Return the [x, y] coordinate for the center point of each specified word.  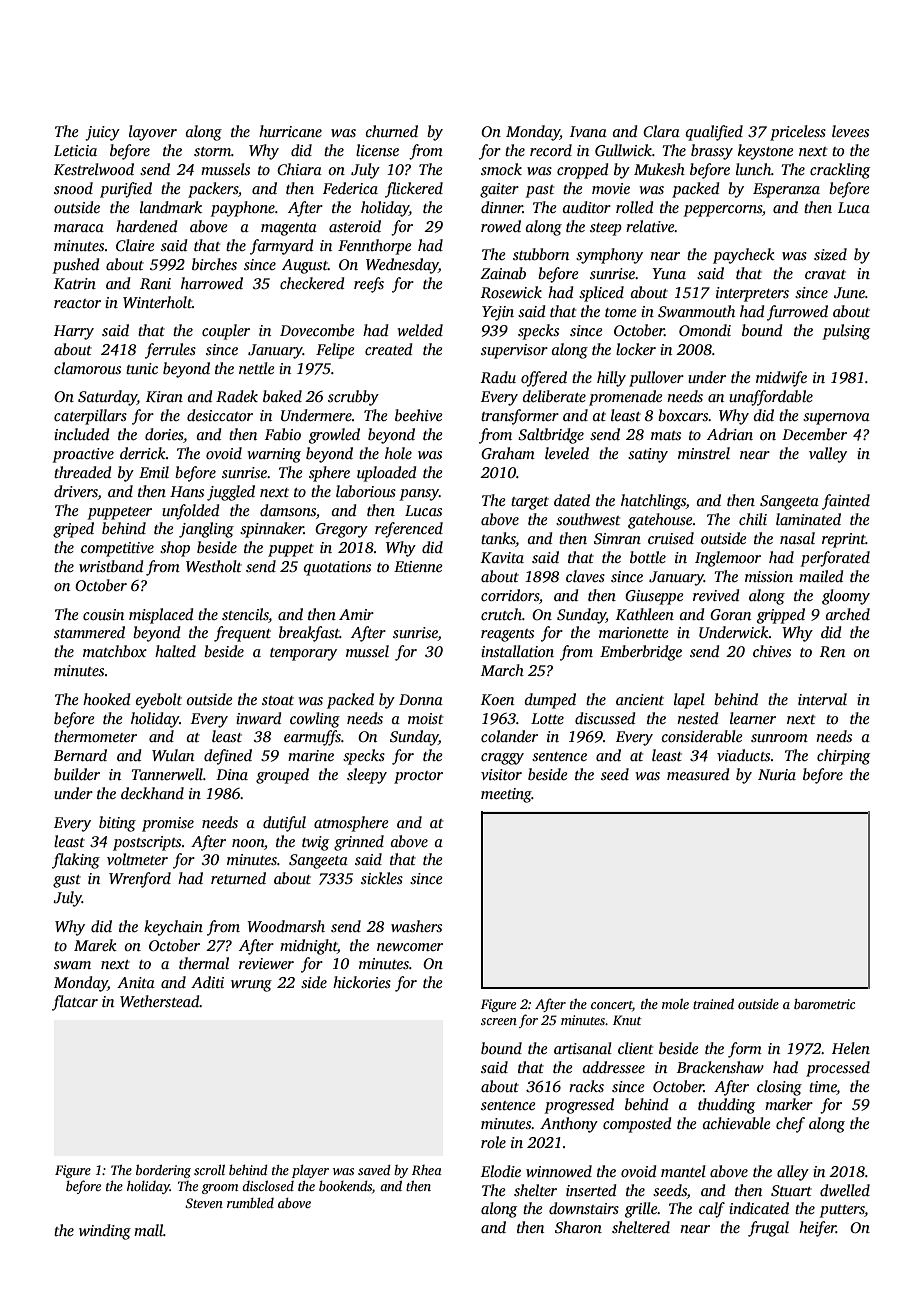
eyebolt [159, 701]
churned [392, 131]
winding [105, 1232]
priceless [798, 133]
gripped [781, 616]
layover [153, 133]
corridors [510, 595]
